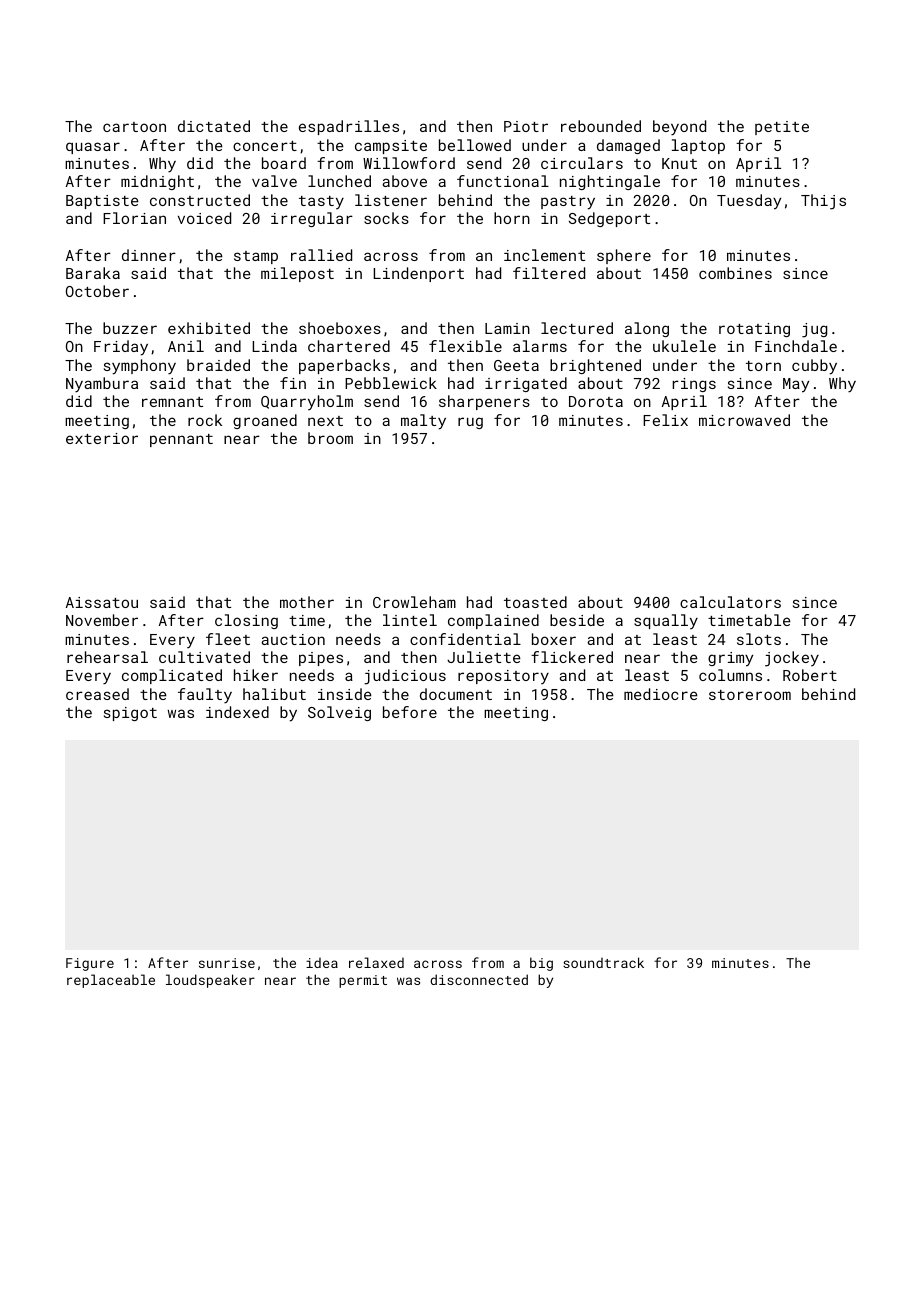 Image resolution: width=924 pixels, height=1308 pixels. Describe the element at coordinates (456, 694) in the page. I see `document` at that location.
